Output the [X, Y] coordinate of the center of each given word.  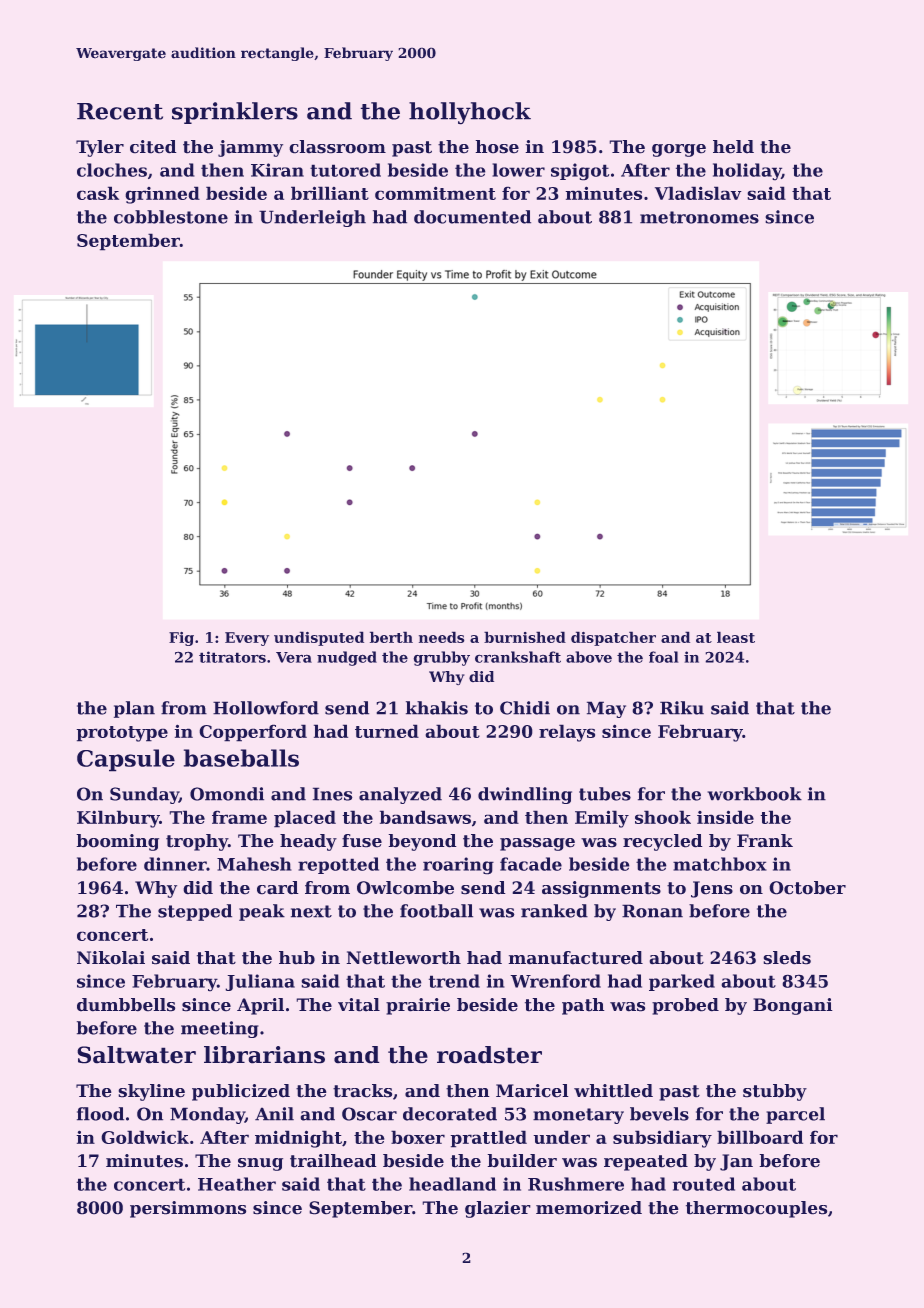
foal [663, 657]
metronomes [699, 217]
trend [454, 981]
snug [260, 1164]
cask [98, 193]
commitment [435, 193]
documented [472, 217]
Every [247, 639]
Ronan [652, 911]
